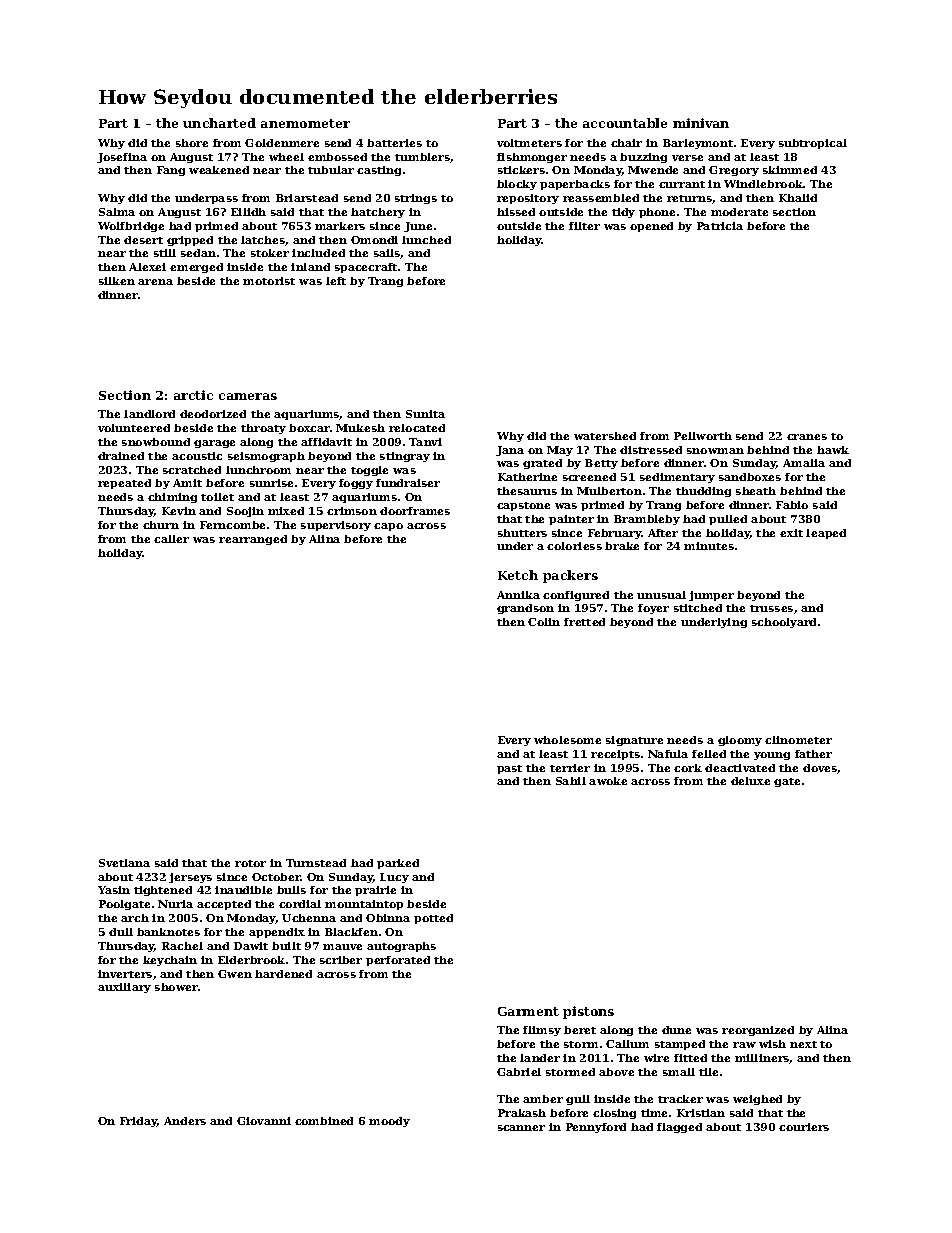 This screenshot has width=952, height=1233. I want to click on anemometer, so click(305, 123).
